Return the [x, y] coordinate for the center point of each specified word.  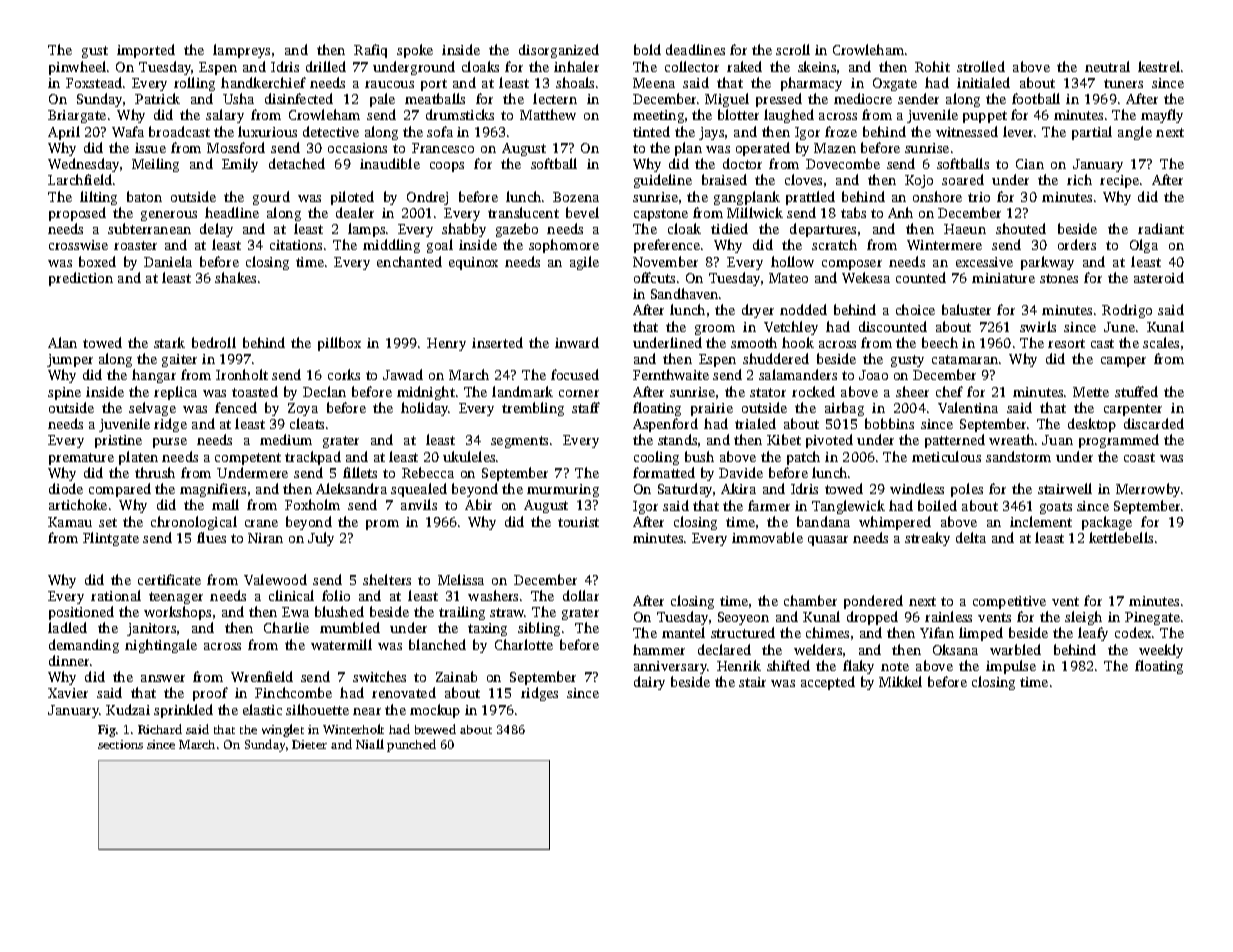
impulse [1011, 667]
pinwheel [77, 68]
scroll [793, 49]
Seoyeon [743, 618]
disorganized [559, 51]
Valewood [275, 579]
